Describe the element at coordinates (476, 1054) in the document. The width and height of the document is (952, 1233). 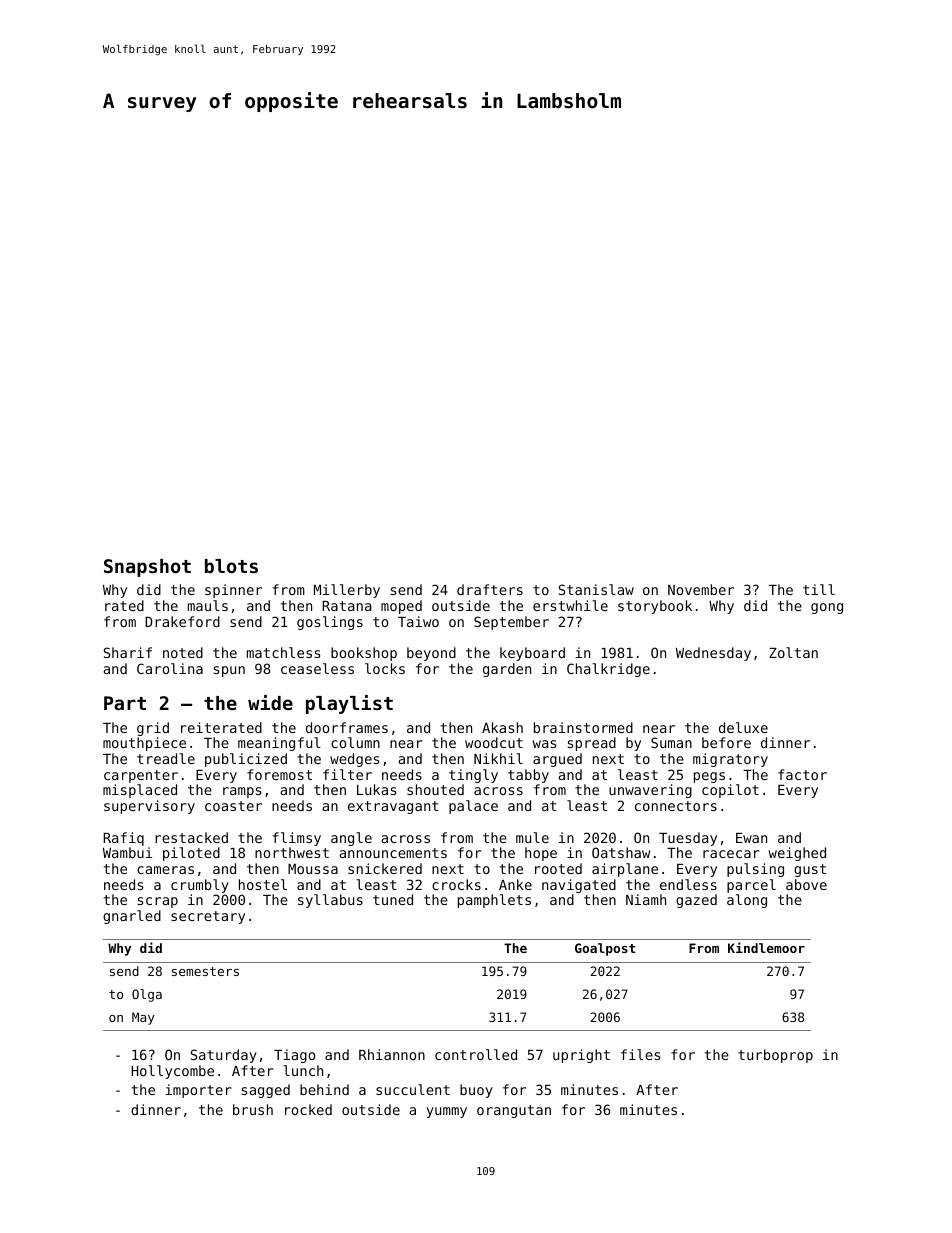
I see `controlled` at that location.
